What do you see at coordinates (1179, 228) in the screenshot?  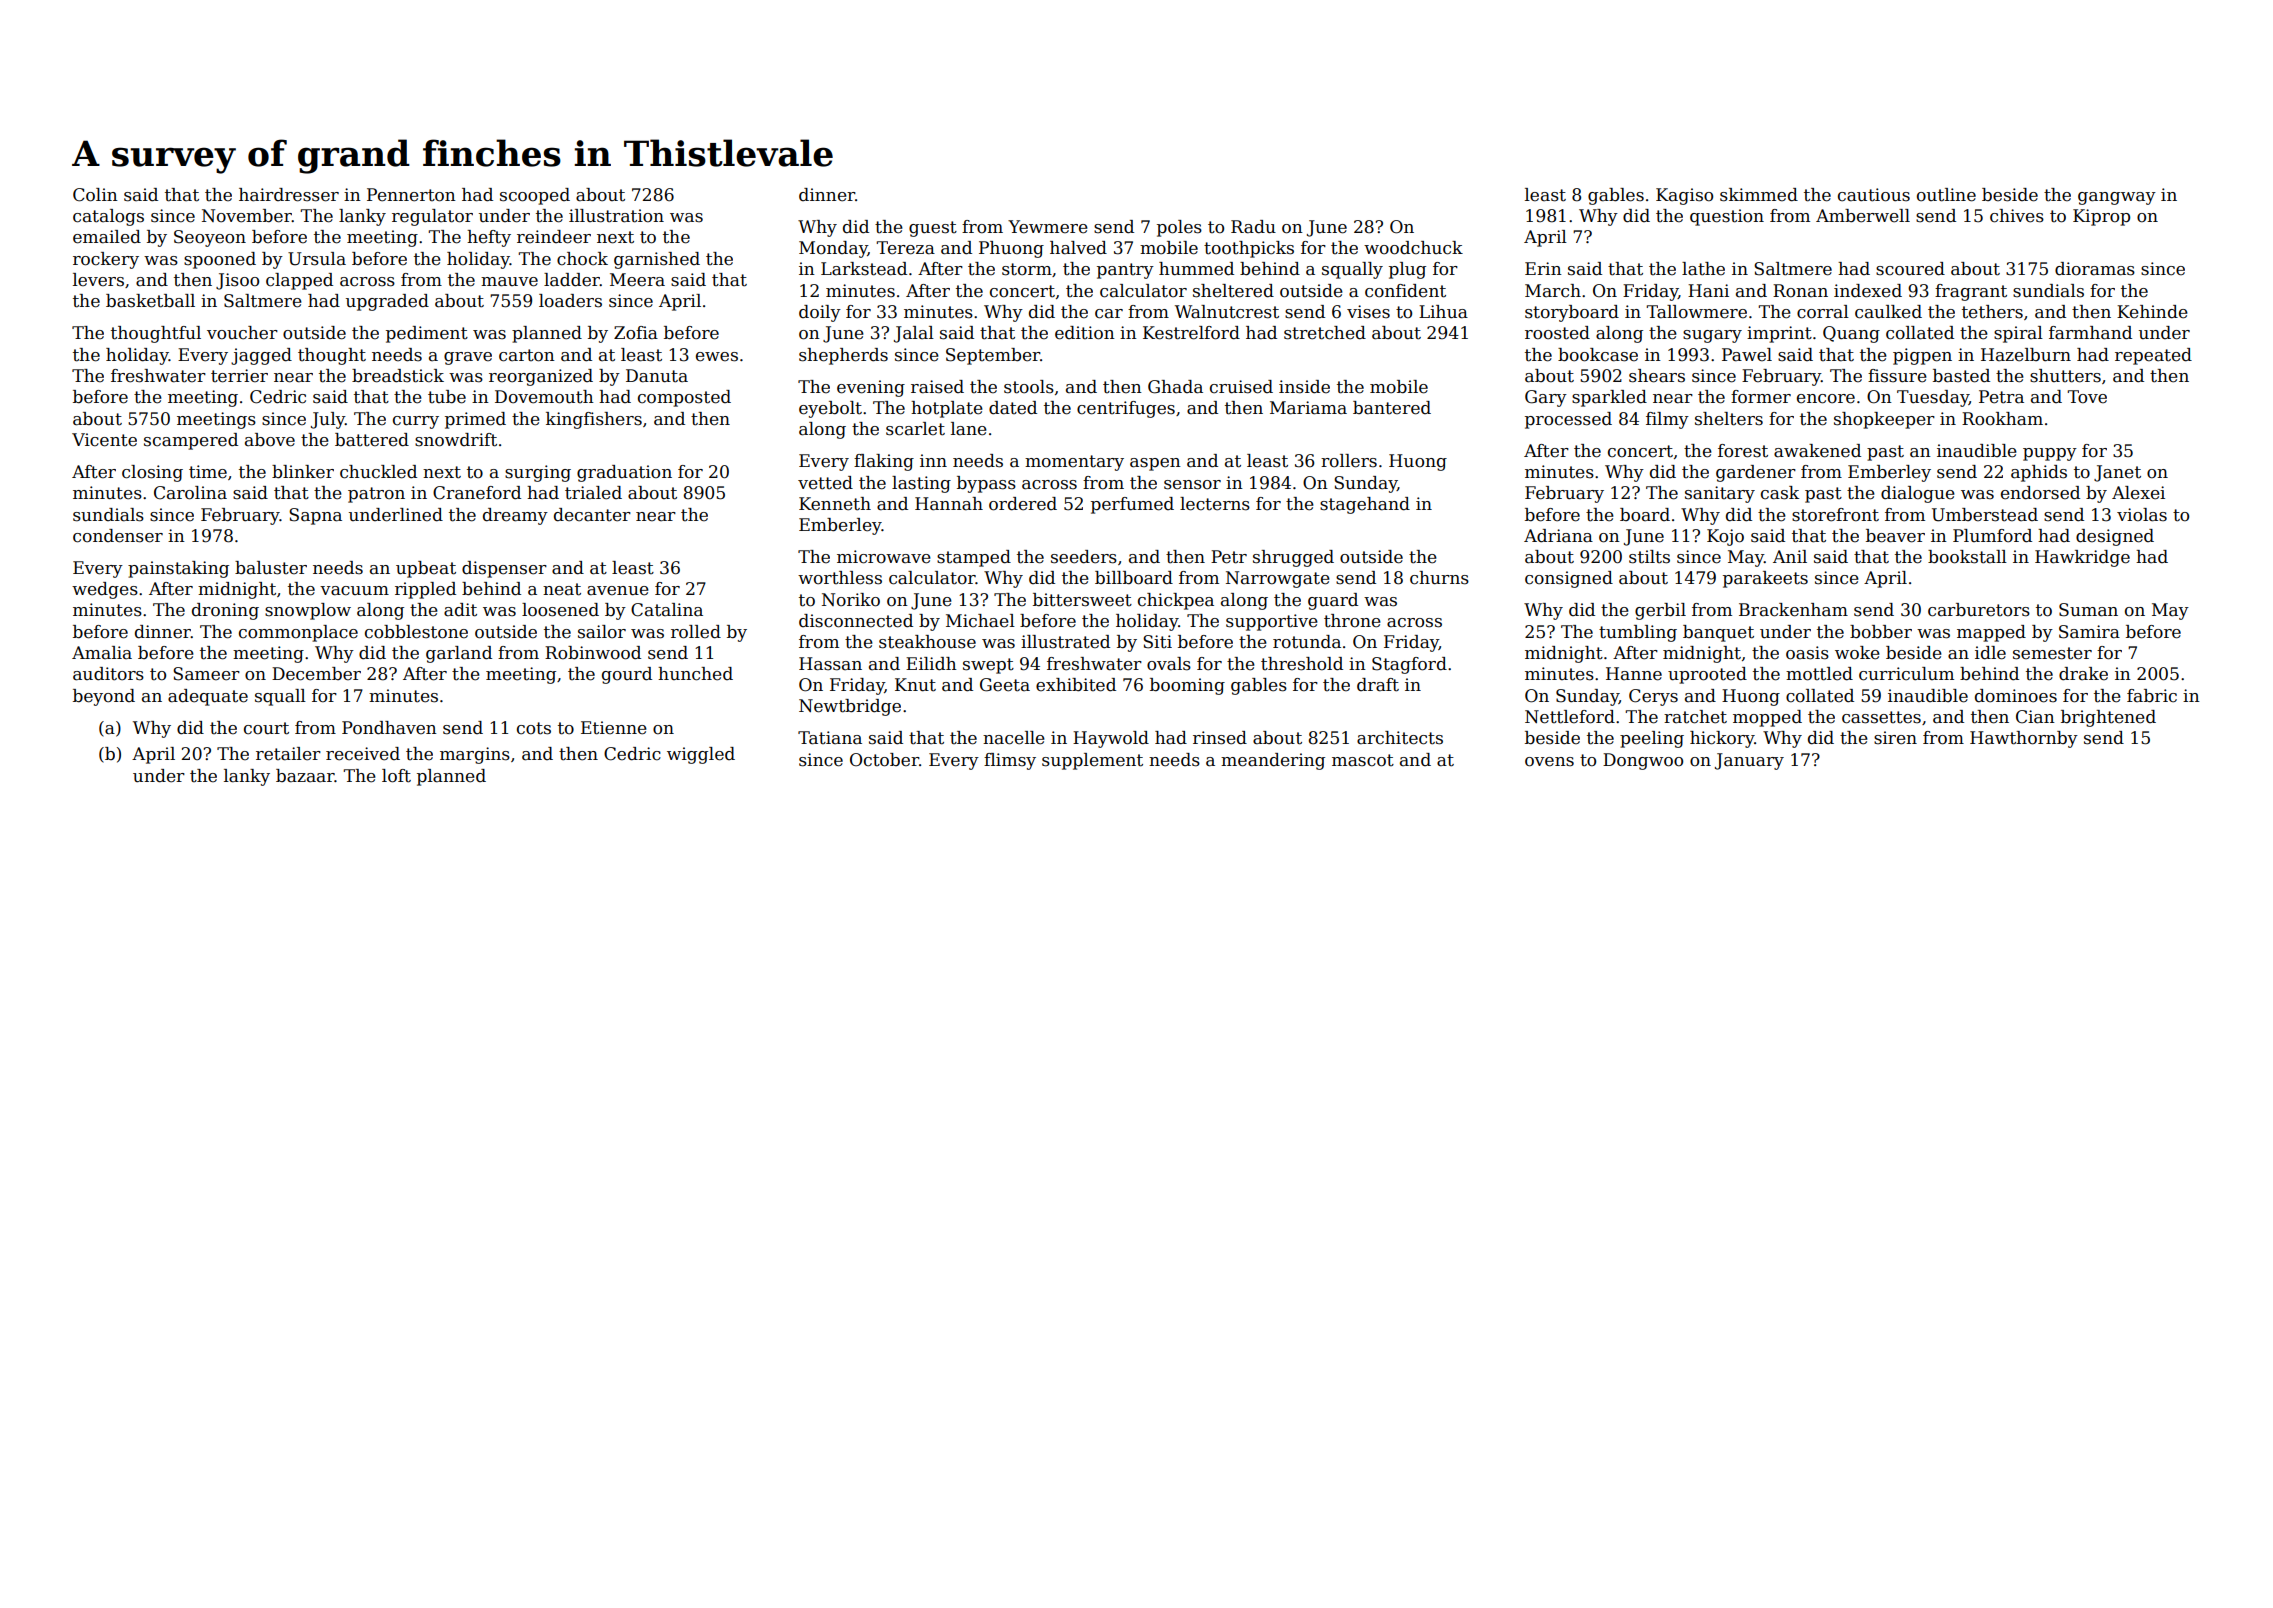 I see `poles` at bounding box center [1179, 228].
